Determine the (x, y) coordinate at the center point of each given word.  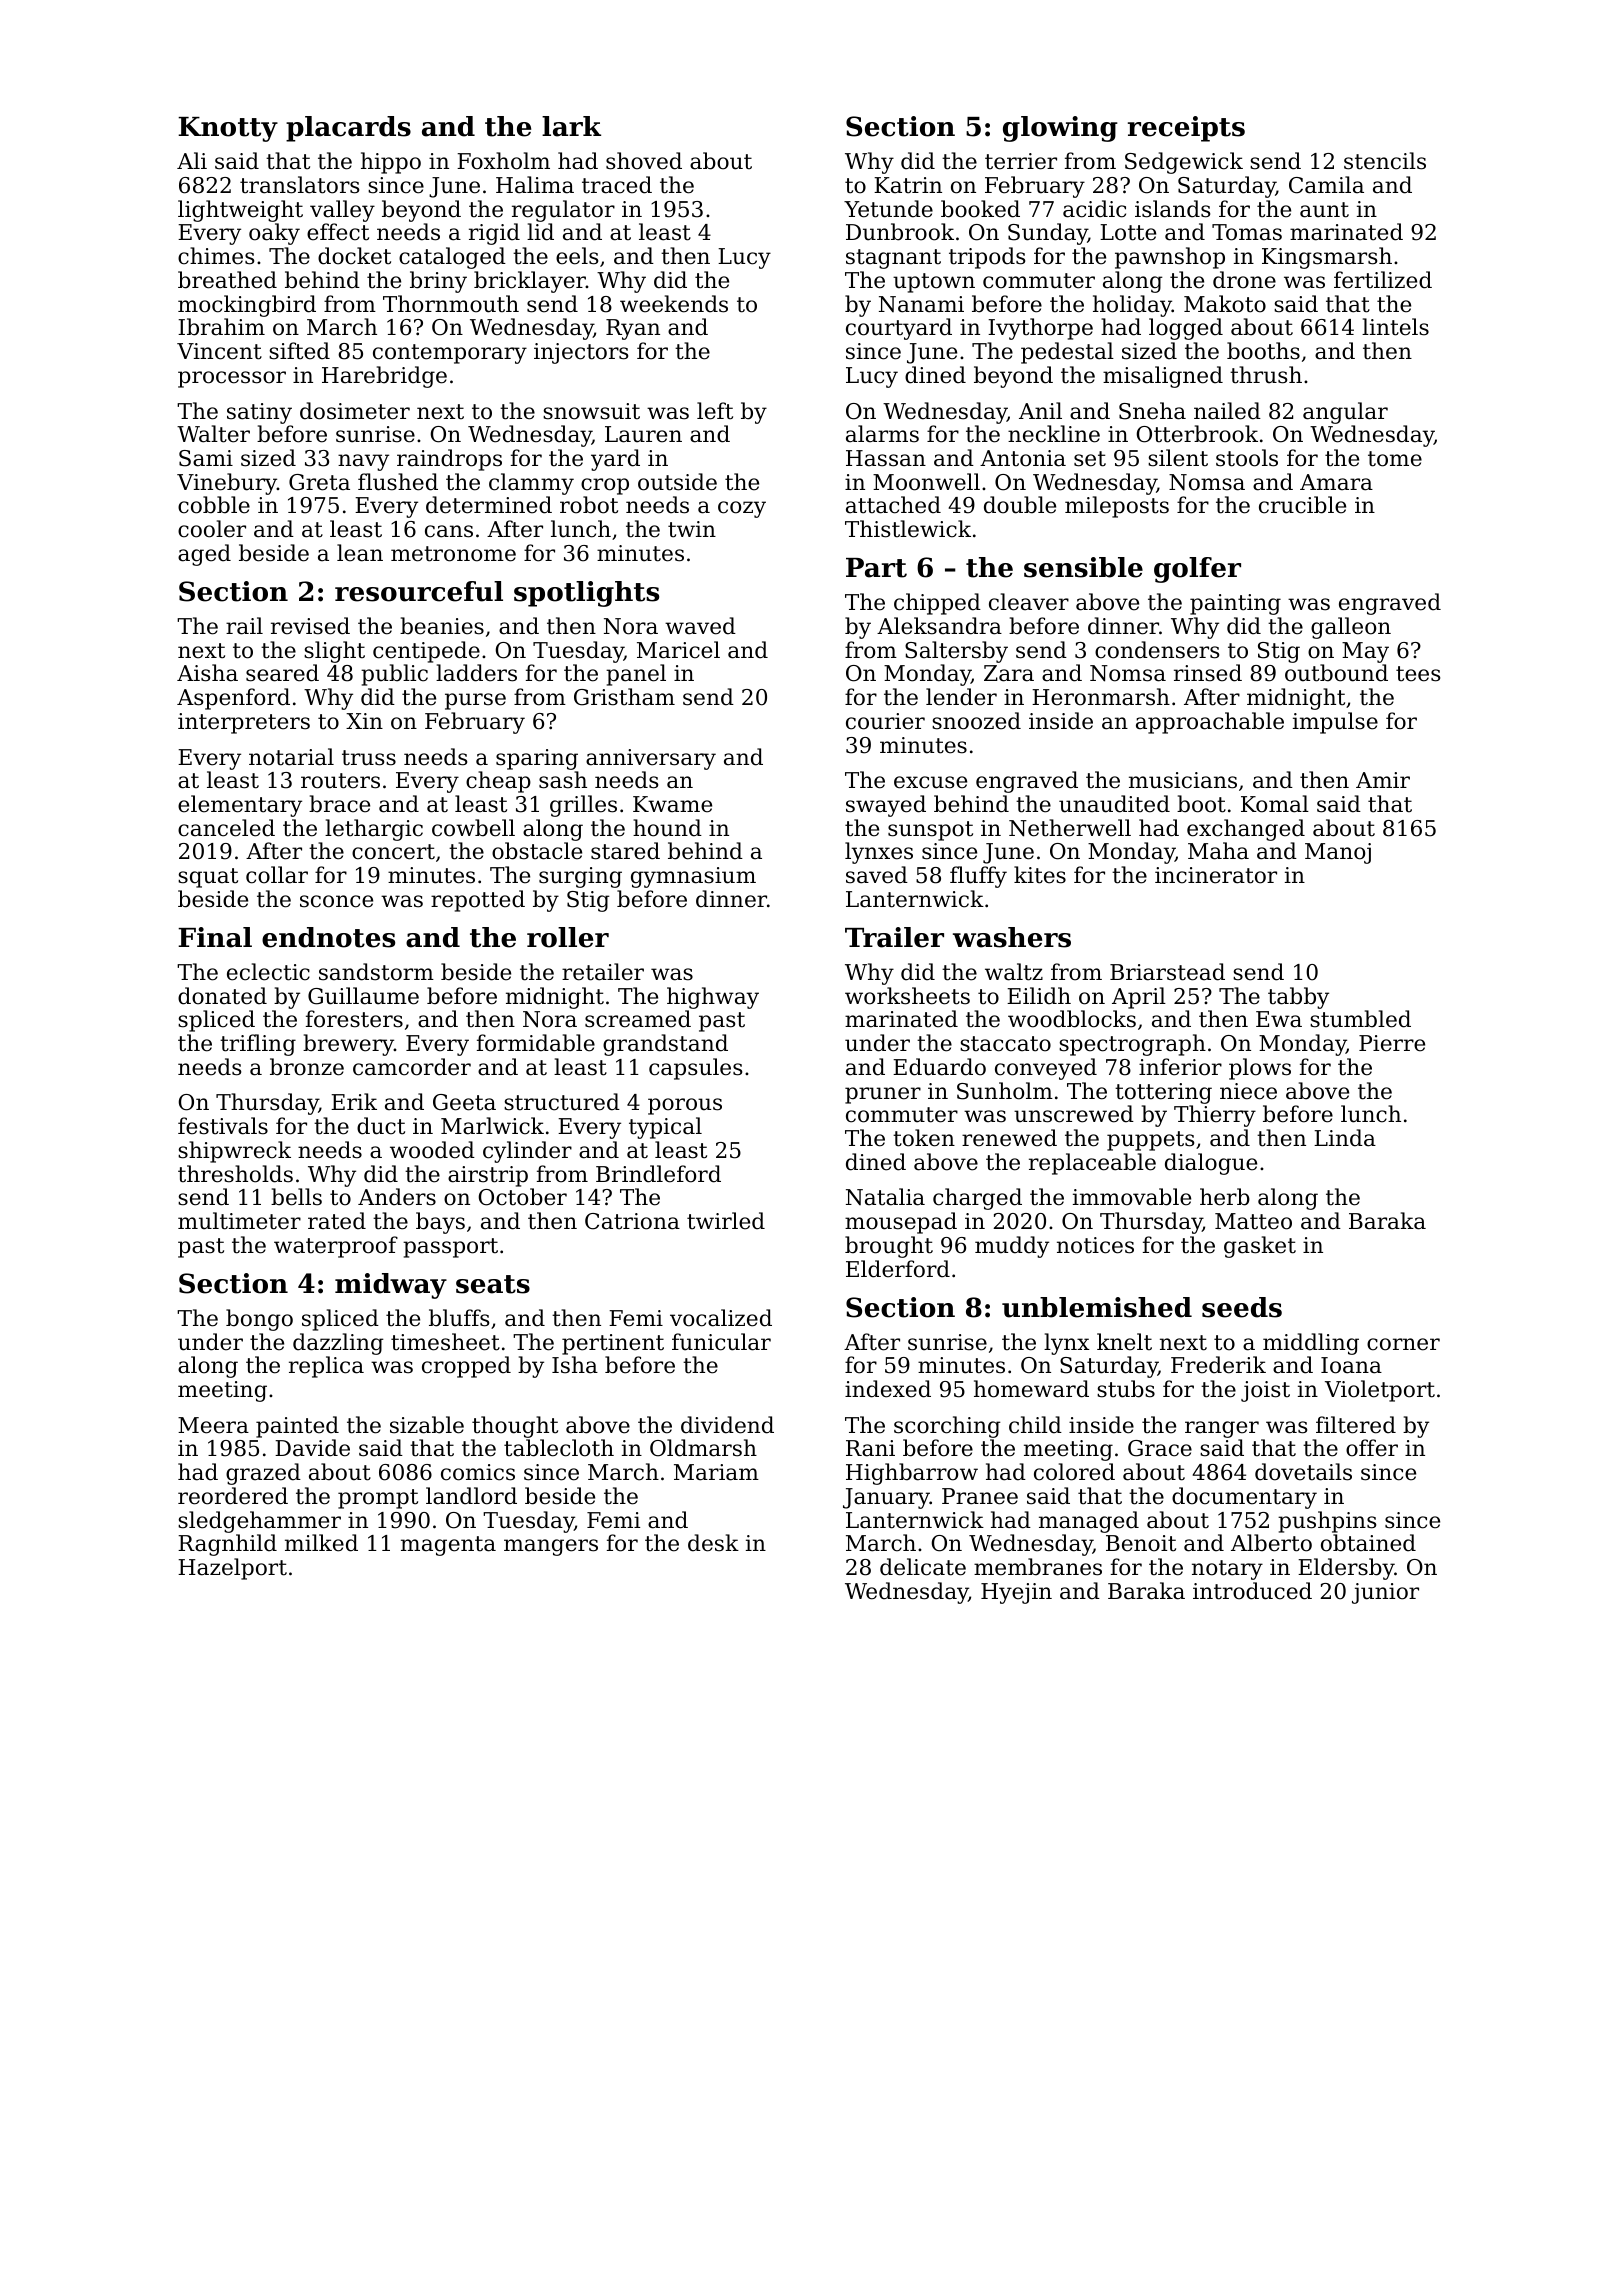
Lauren (643, 434)
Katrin (908, 185)
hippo (391, 163)
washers (1012, 937)
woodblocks (1072, 1019)
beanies (442, 626)
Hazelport (232, 1569)
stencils (1385, 161)
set (1090, 459)
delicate (923, 1567)
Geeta (464, 1102)
